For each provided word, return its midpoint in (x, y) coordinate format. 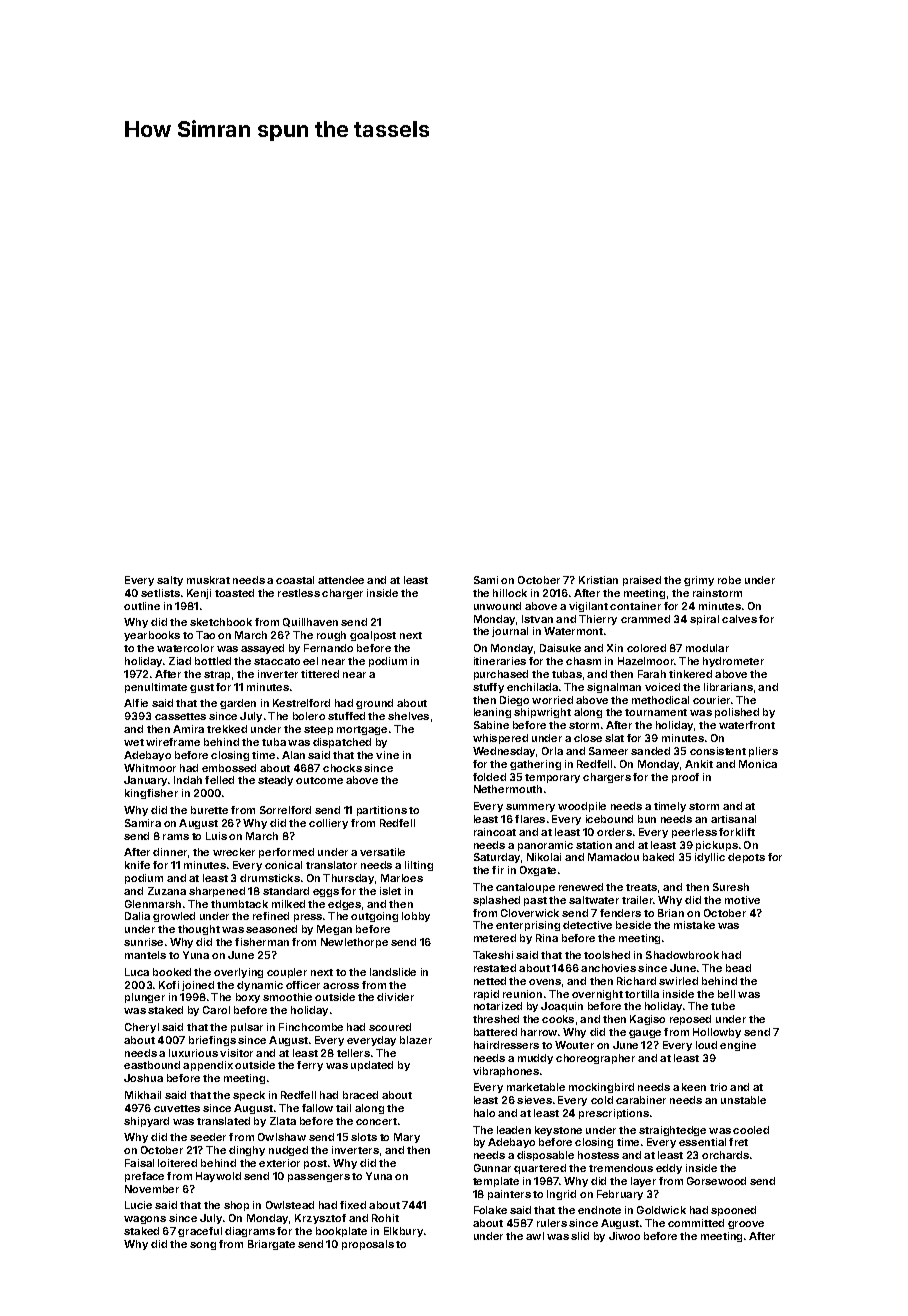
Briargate (271, 1245)
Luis (216, 836)
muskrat (208, 580)
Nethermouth (508, 789)
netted (490, 981)
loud (706, 1045)
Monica (758, 764)
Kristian (598, 580)
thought (199, 930)
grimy (699, 581)
